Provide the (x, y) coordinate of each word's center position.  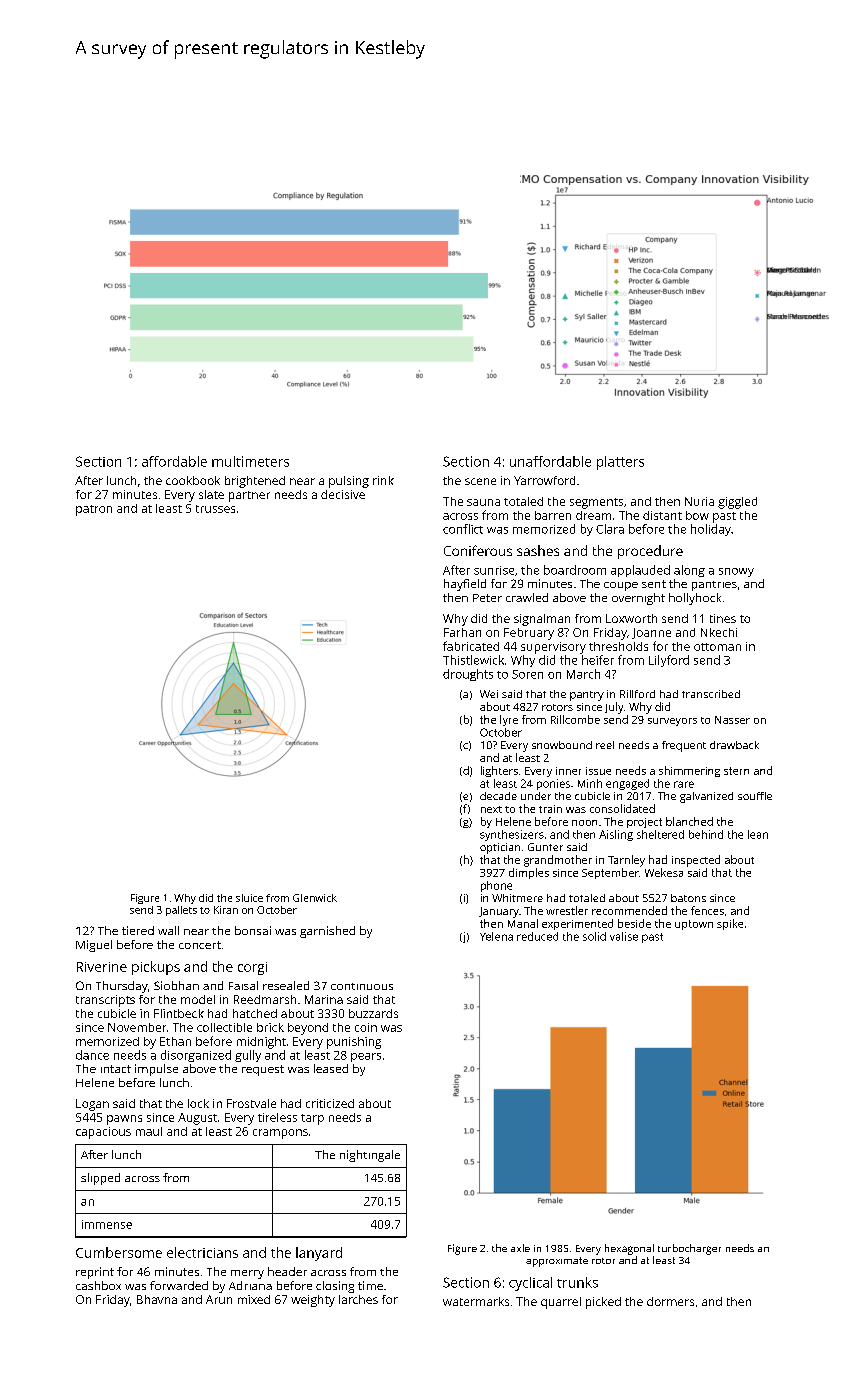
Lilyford (669, 661)
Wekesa (664, 872)
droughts (468, 675)
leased (331, 1068)
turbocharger (689, 1249)
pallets (181, 911)
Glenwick (315, 898)
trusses (215, 509)
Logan (92, 1105)
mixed (254, 1299)
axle (520, 1248)
